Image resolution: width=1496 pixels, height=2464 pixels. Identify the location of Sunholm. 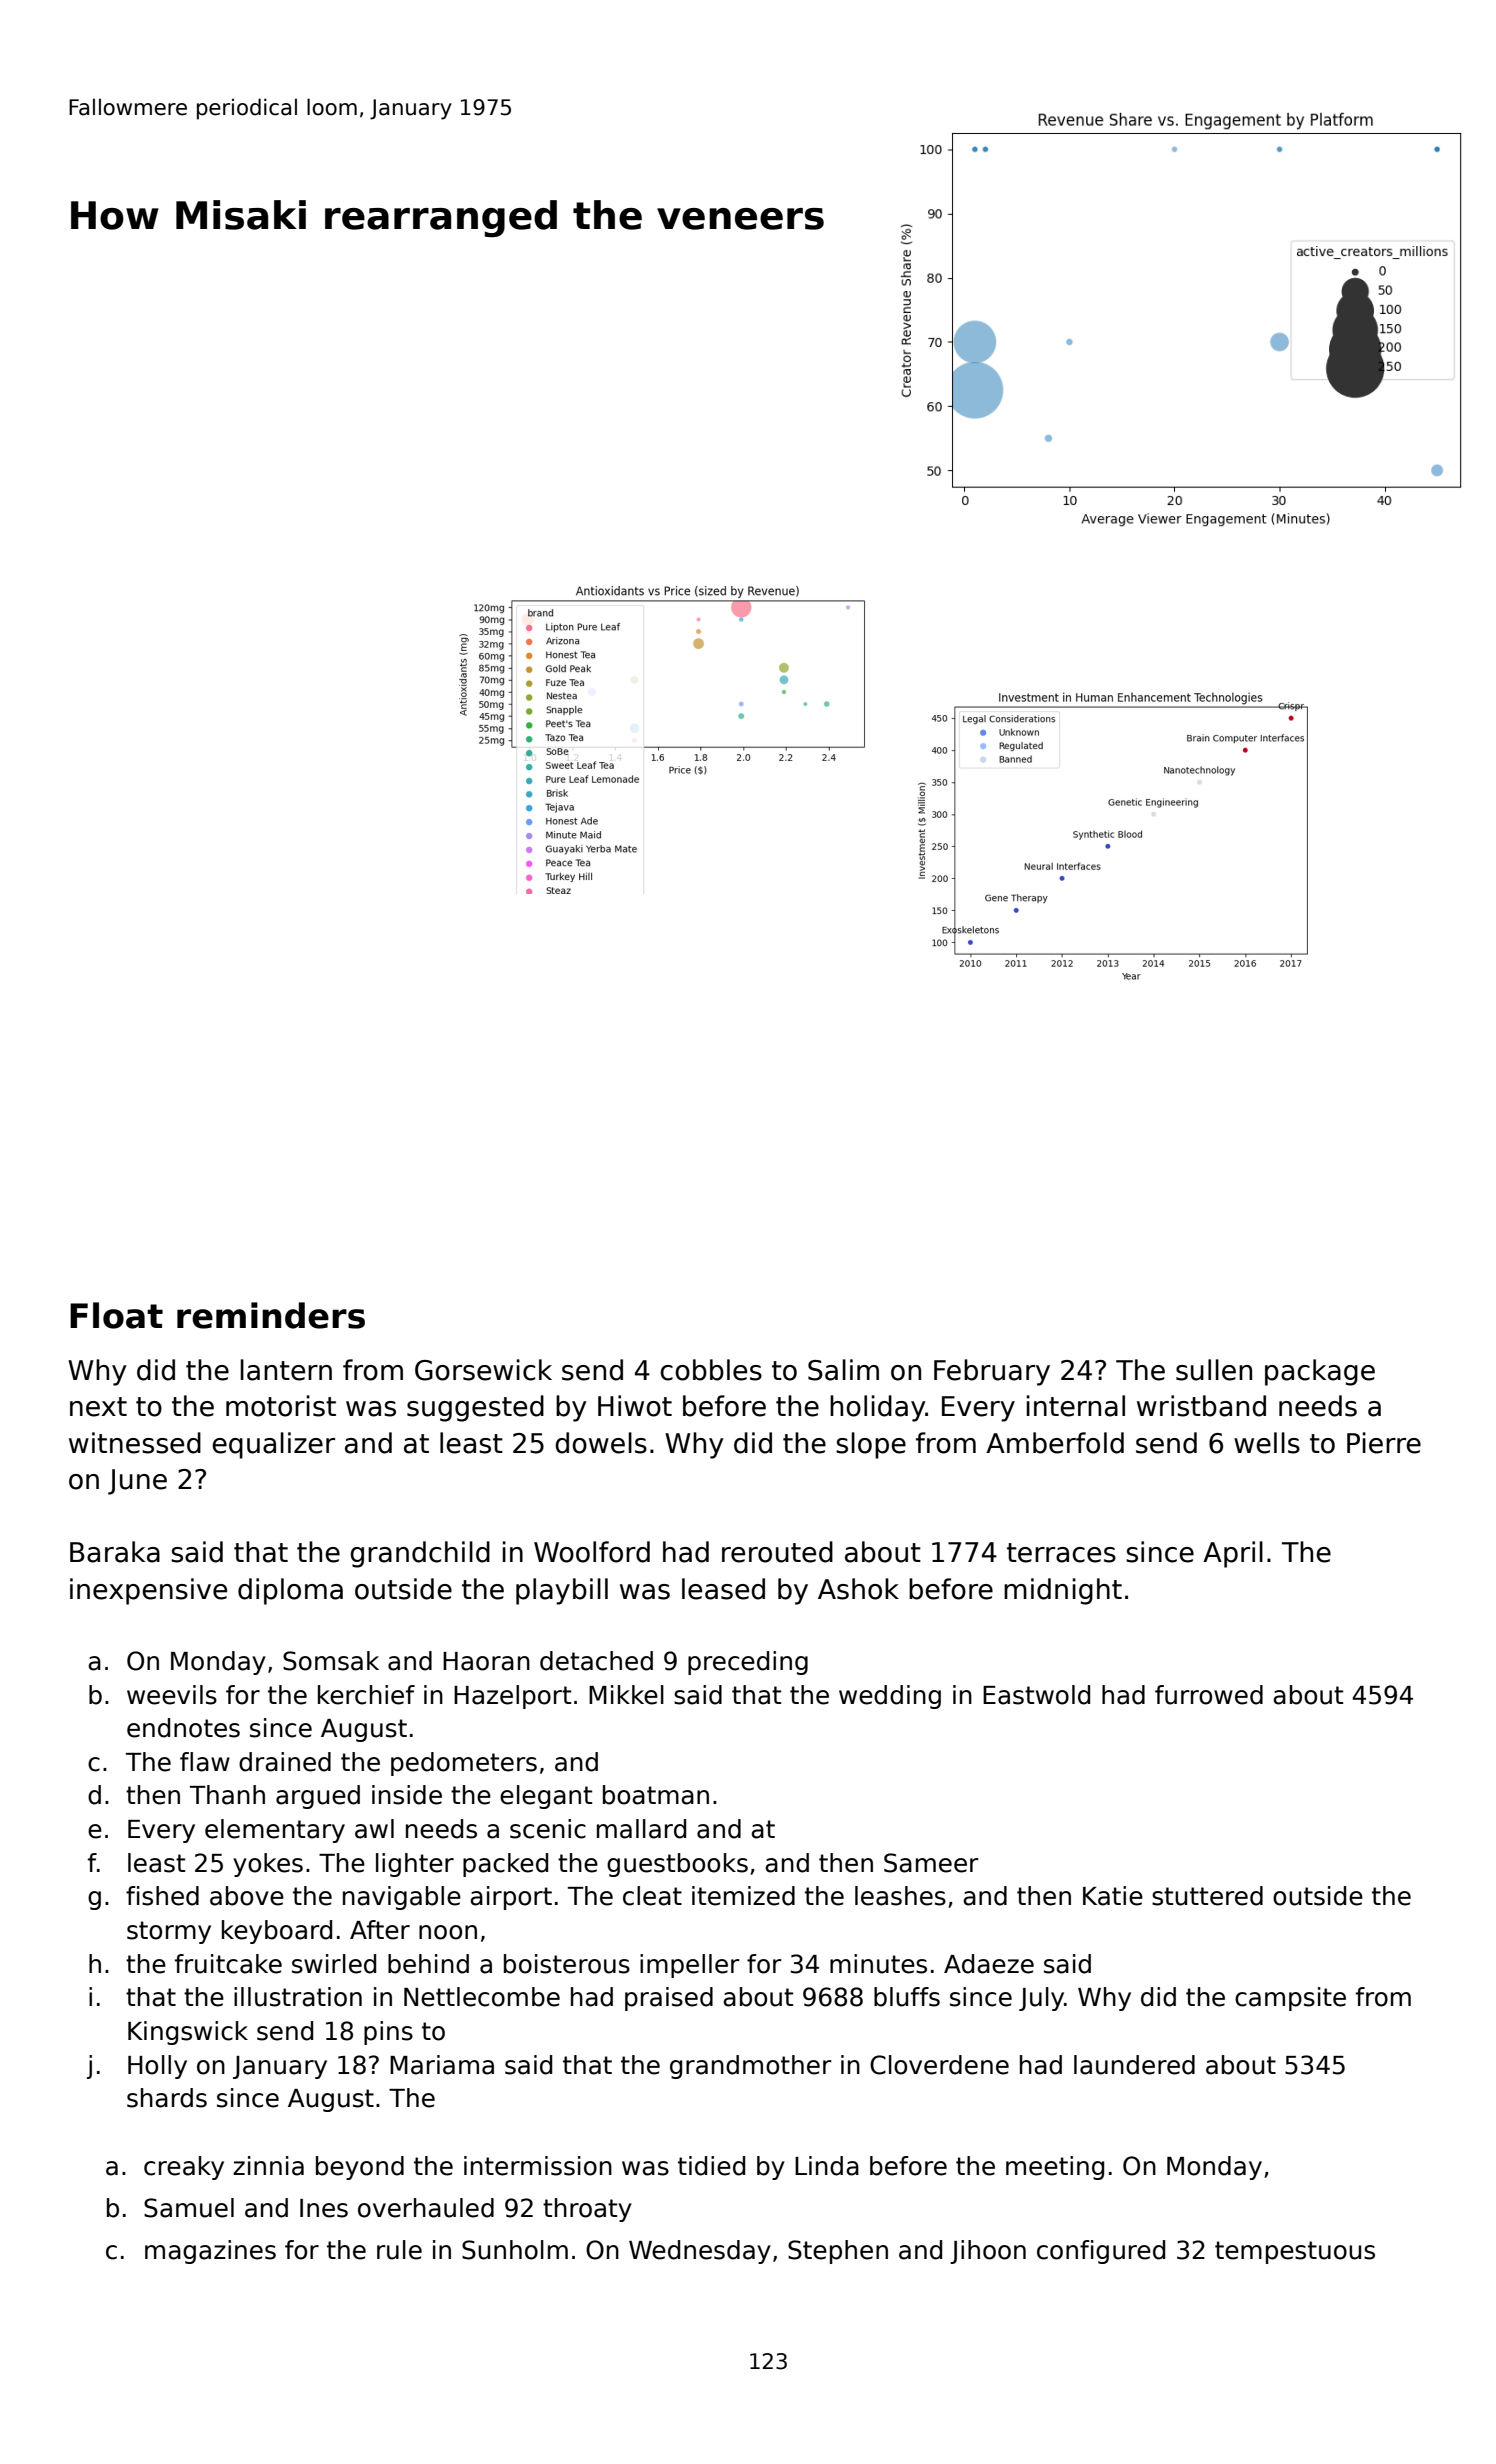
(515, 2250).
